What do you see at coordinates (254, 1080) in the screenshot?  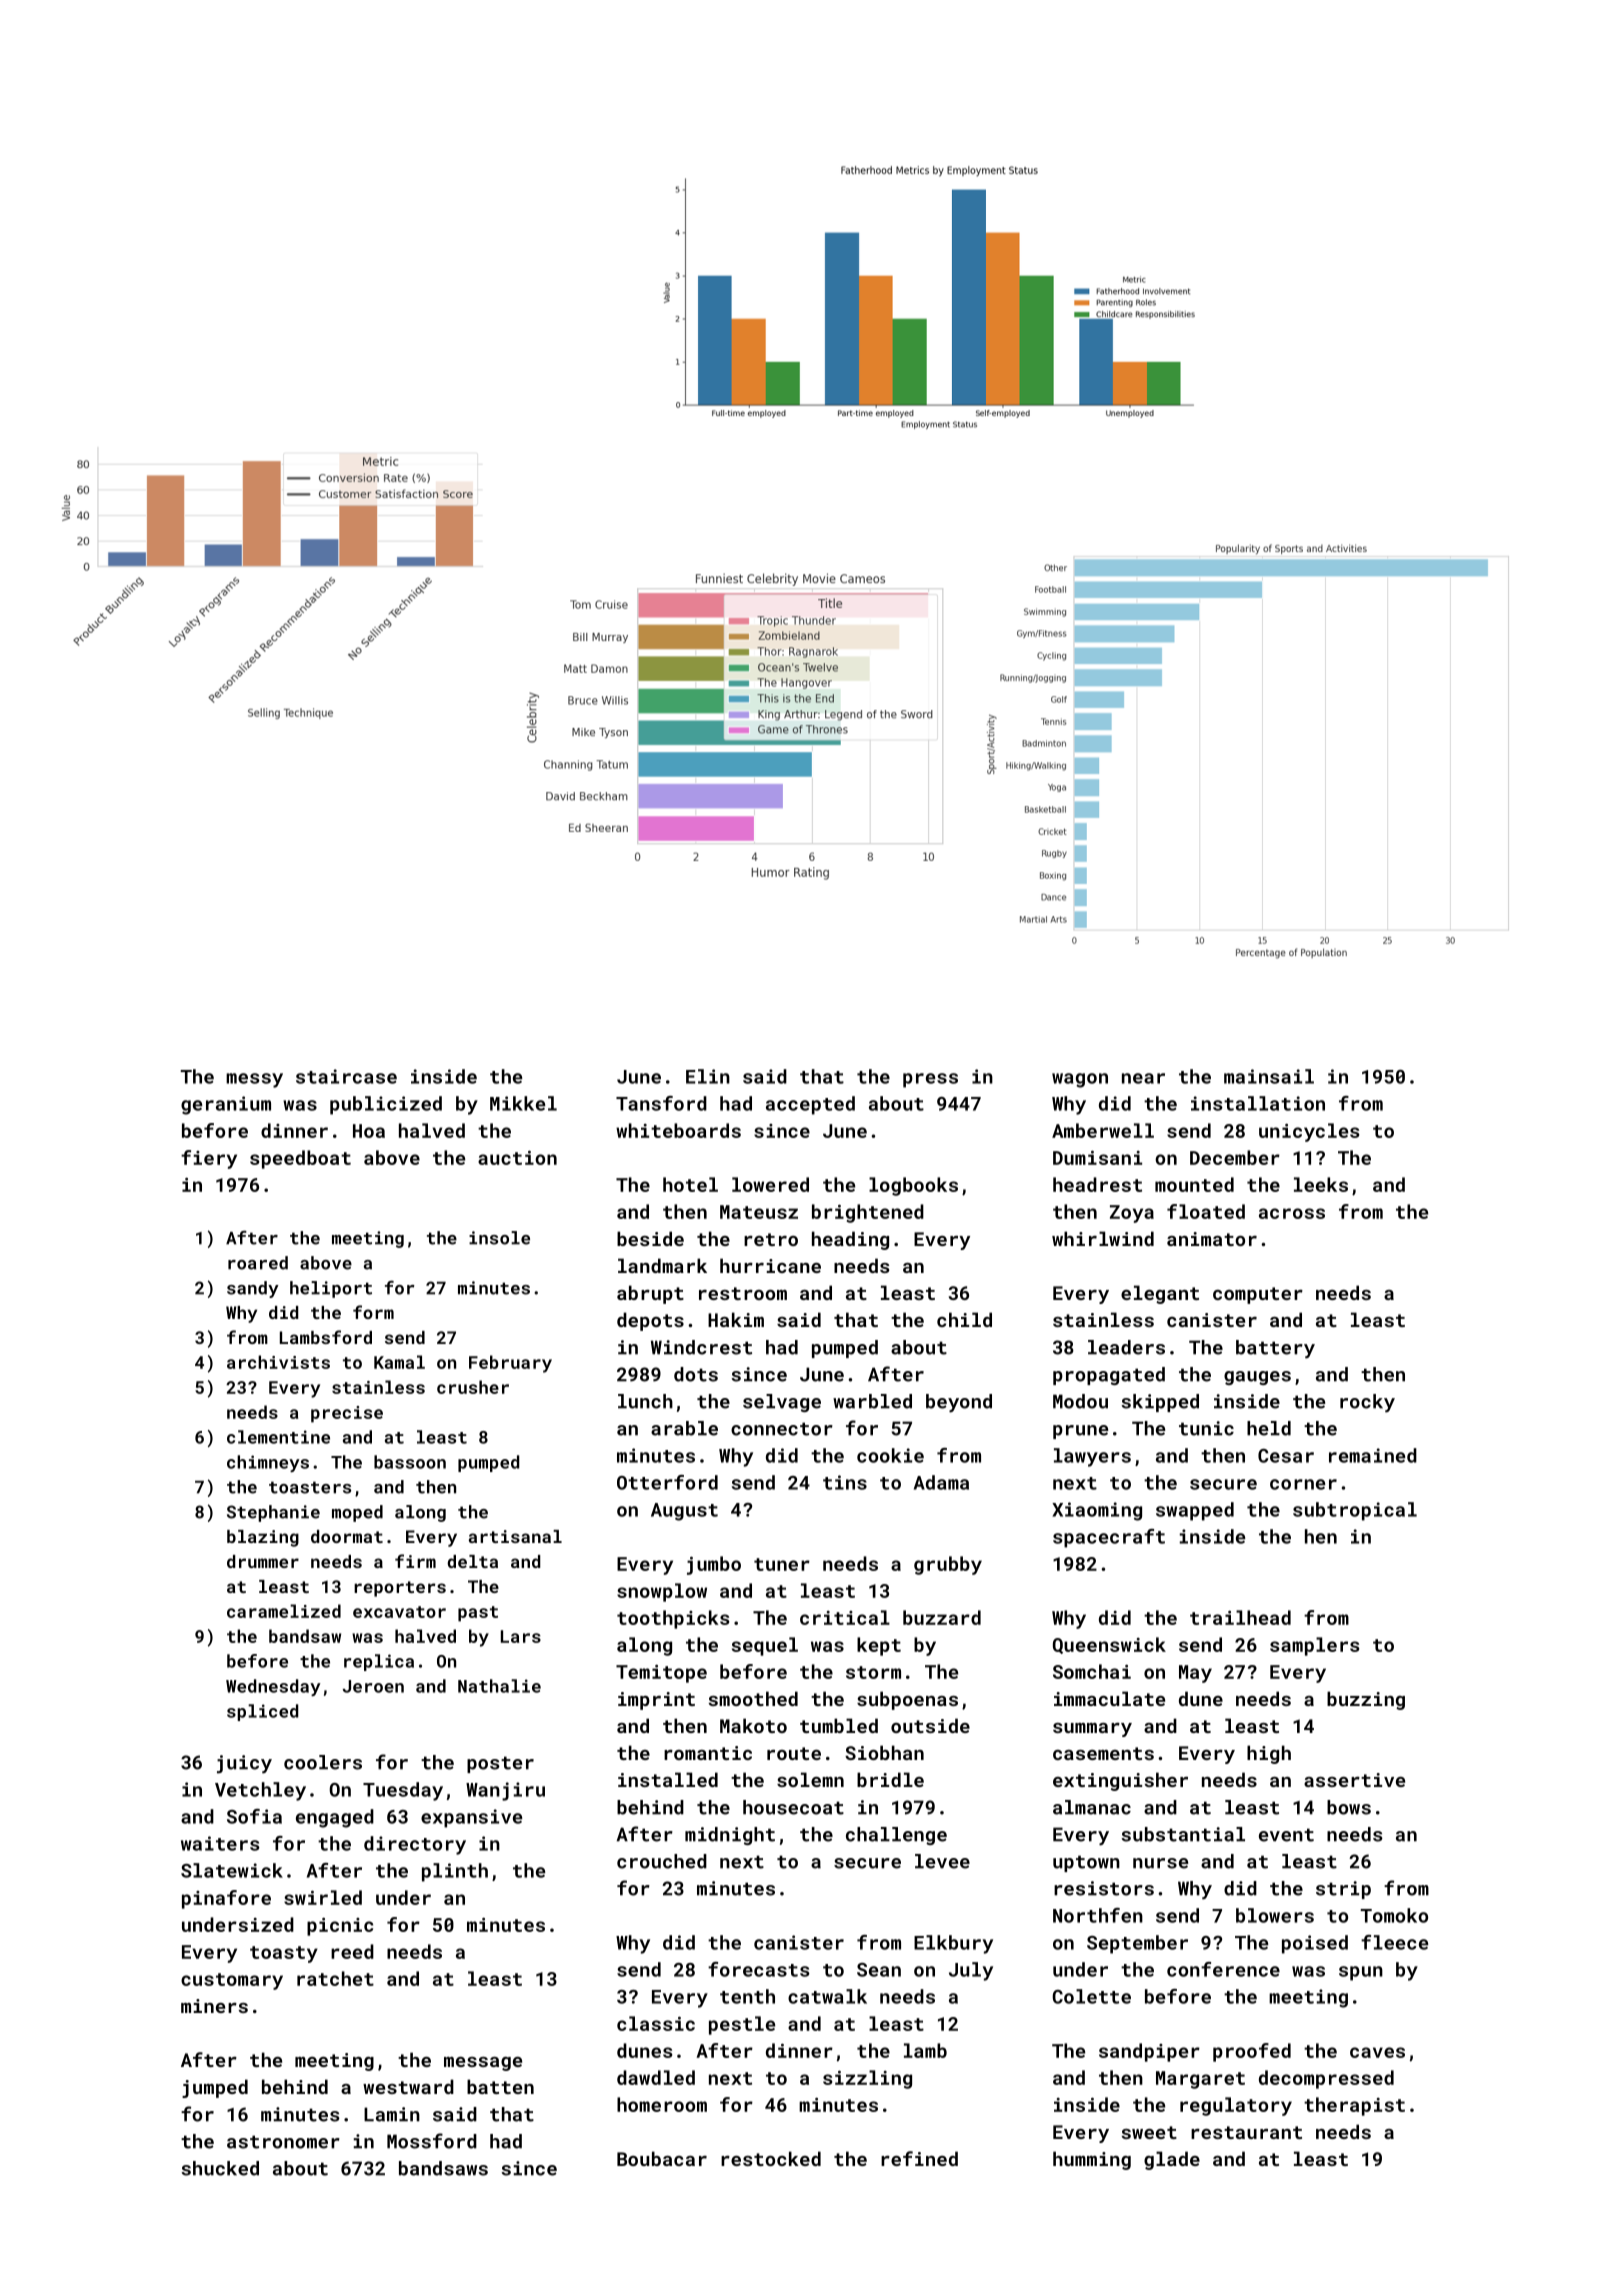 I see `messy` at bounding box center [254, 1080].
